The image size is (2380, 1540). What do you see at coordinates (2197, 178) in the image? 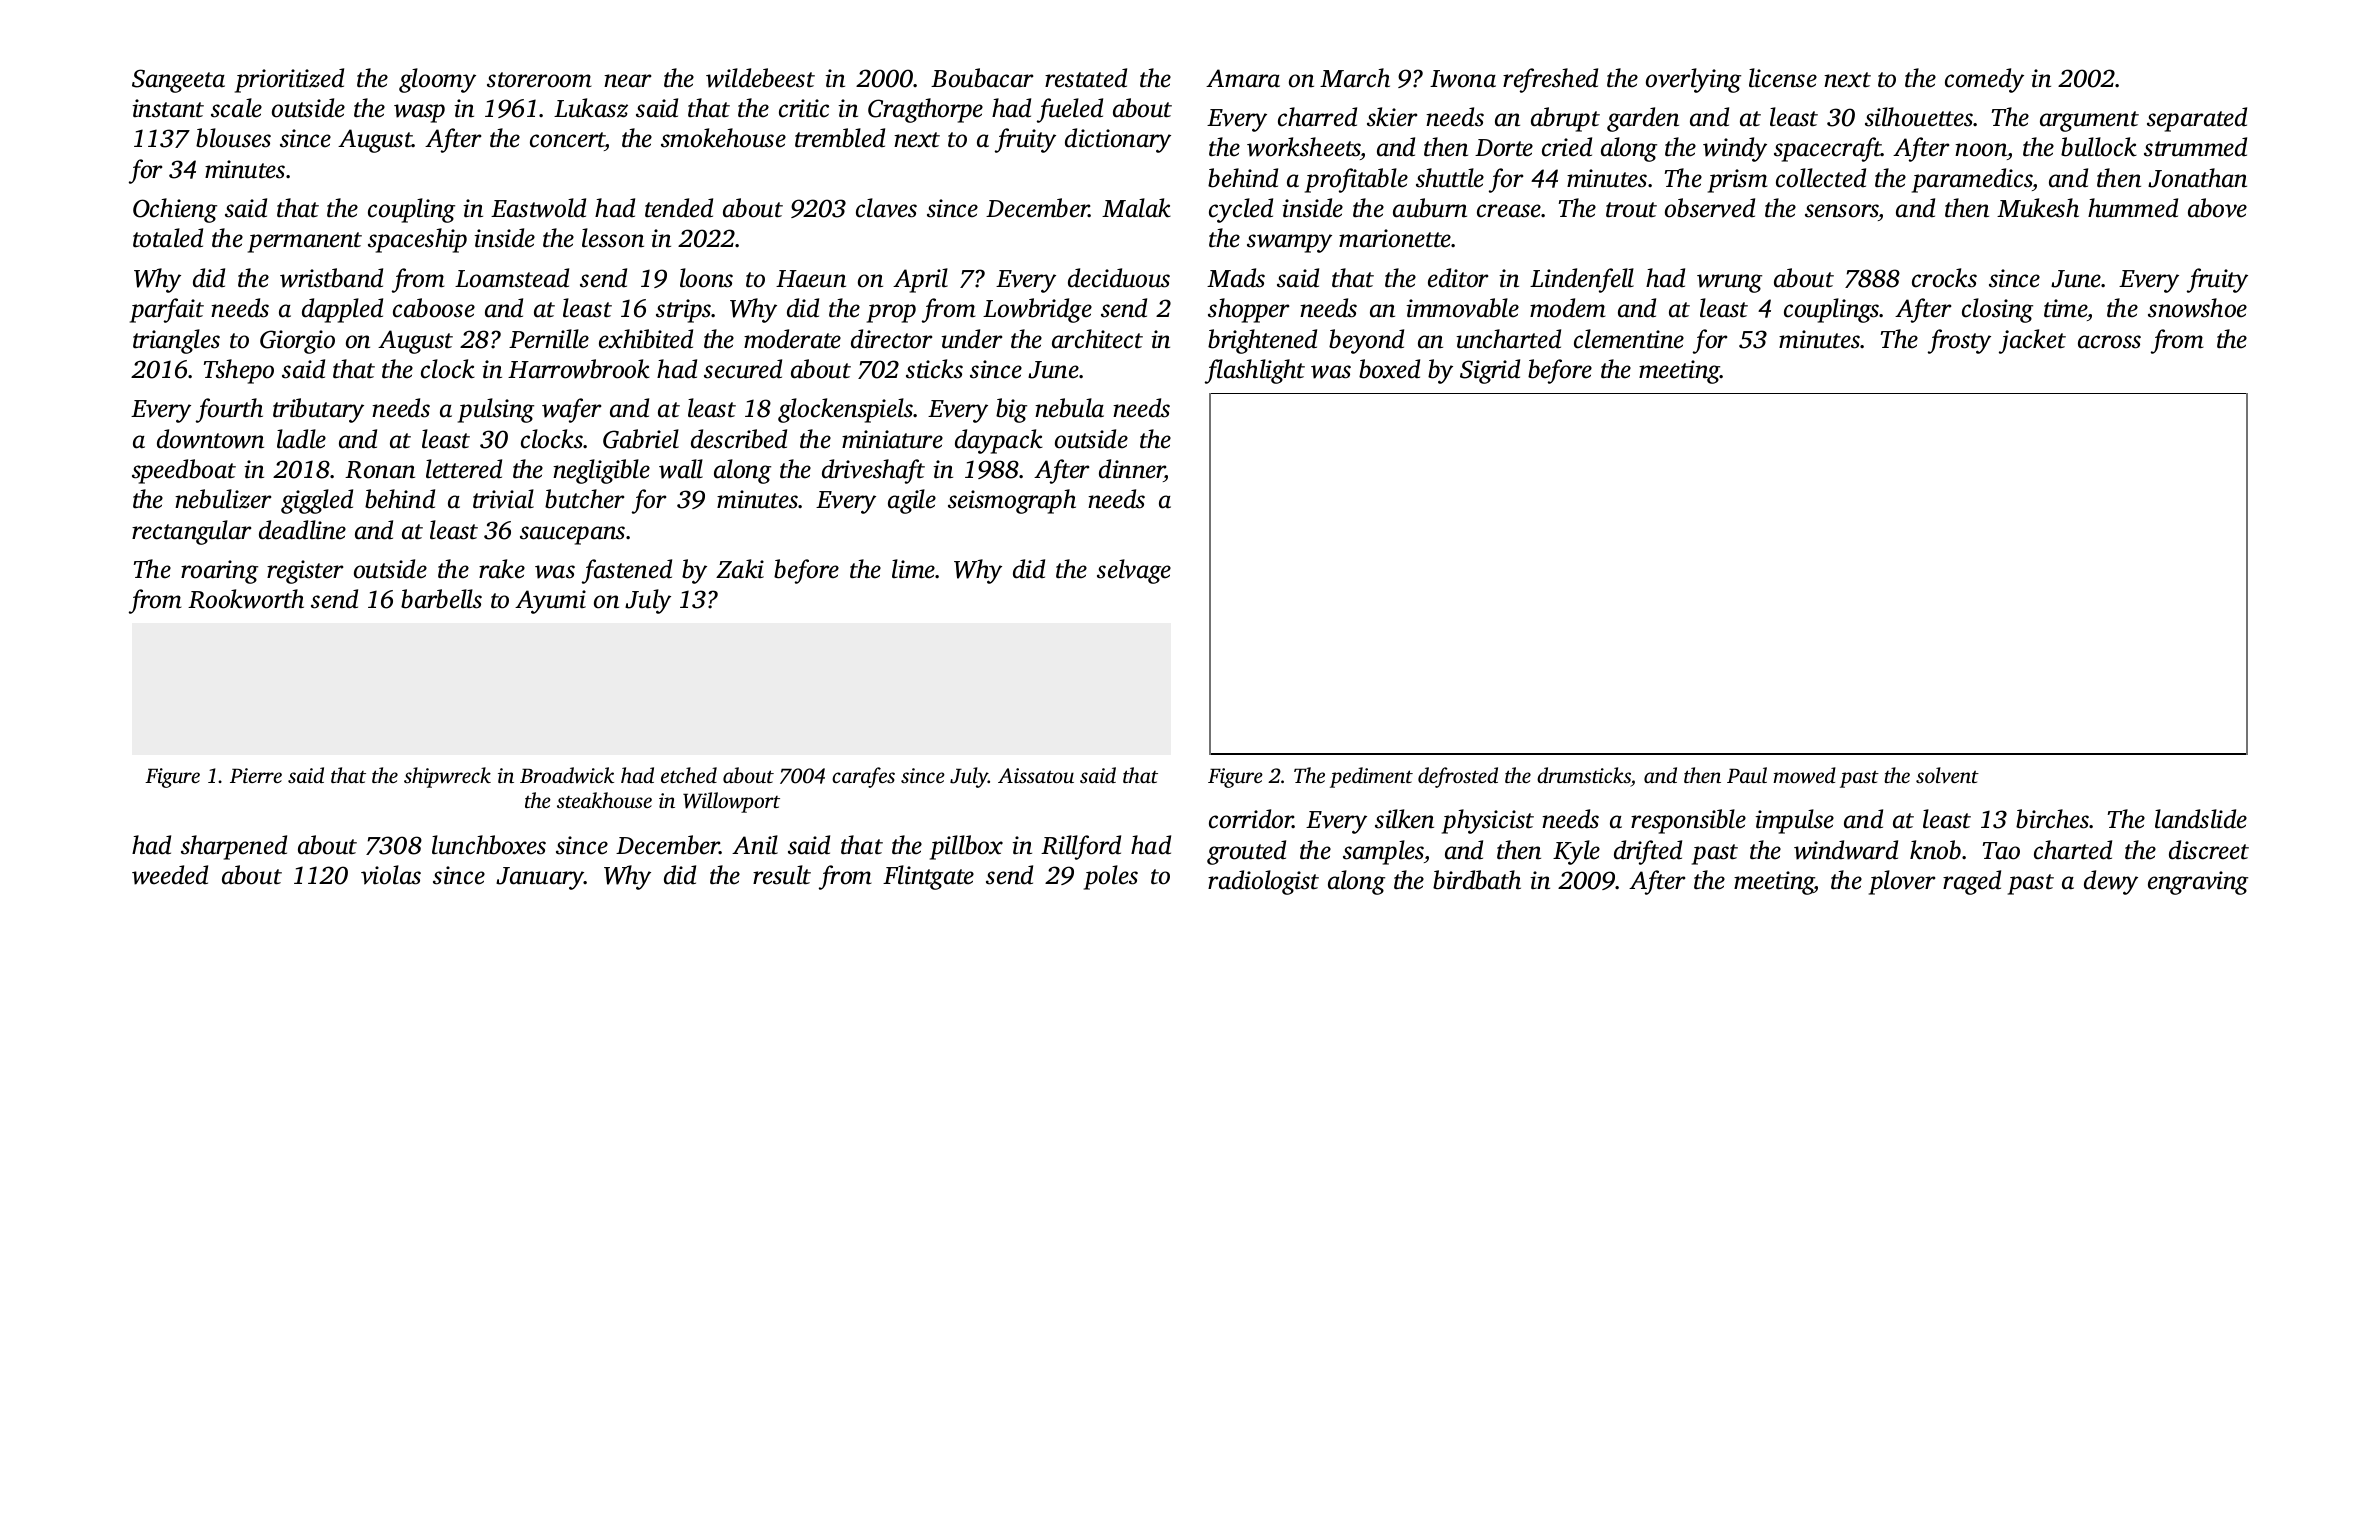
I see `Jonathan` at bounding box center [2197, 178].
